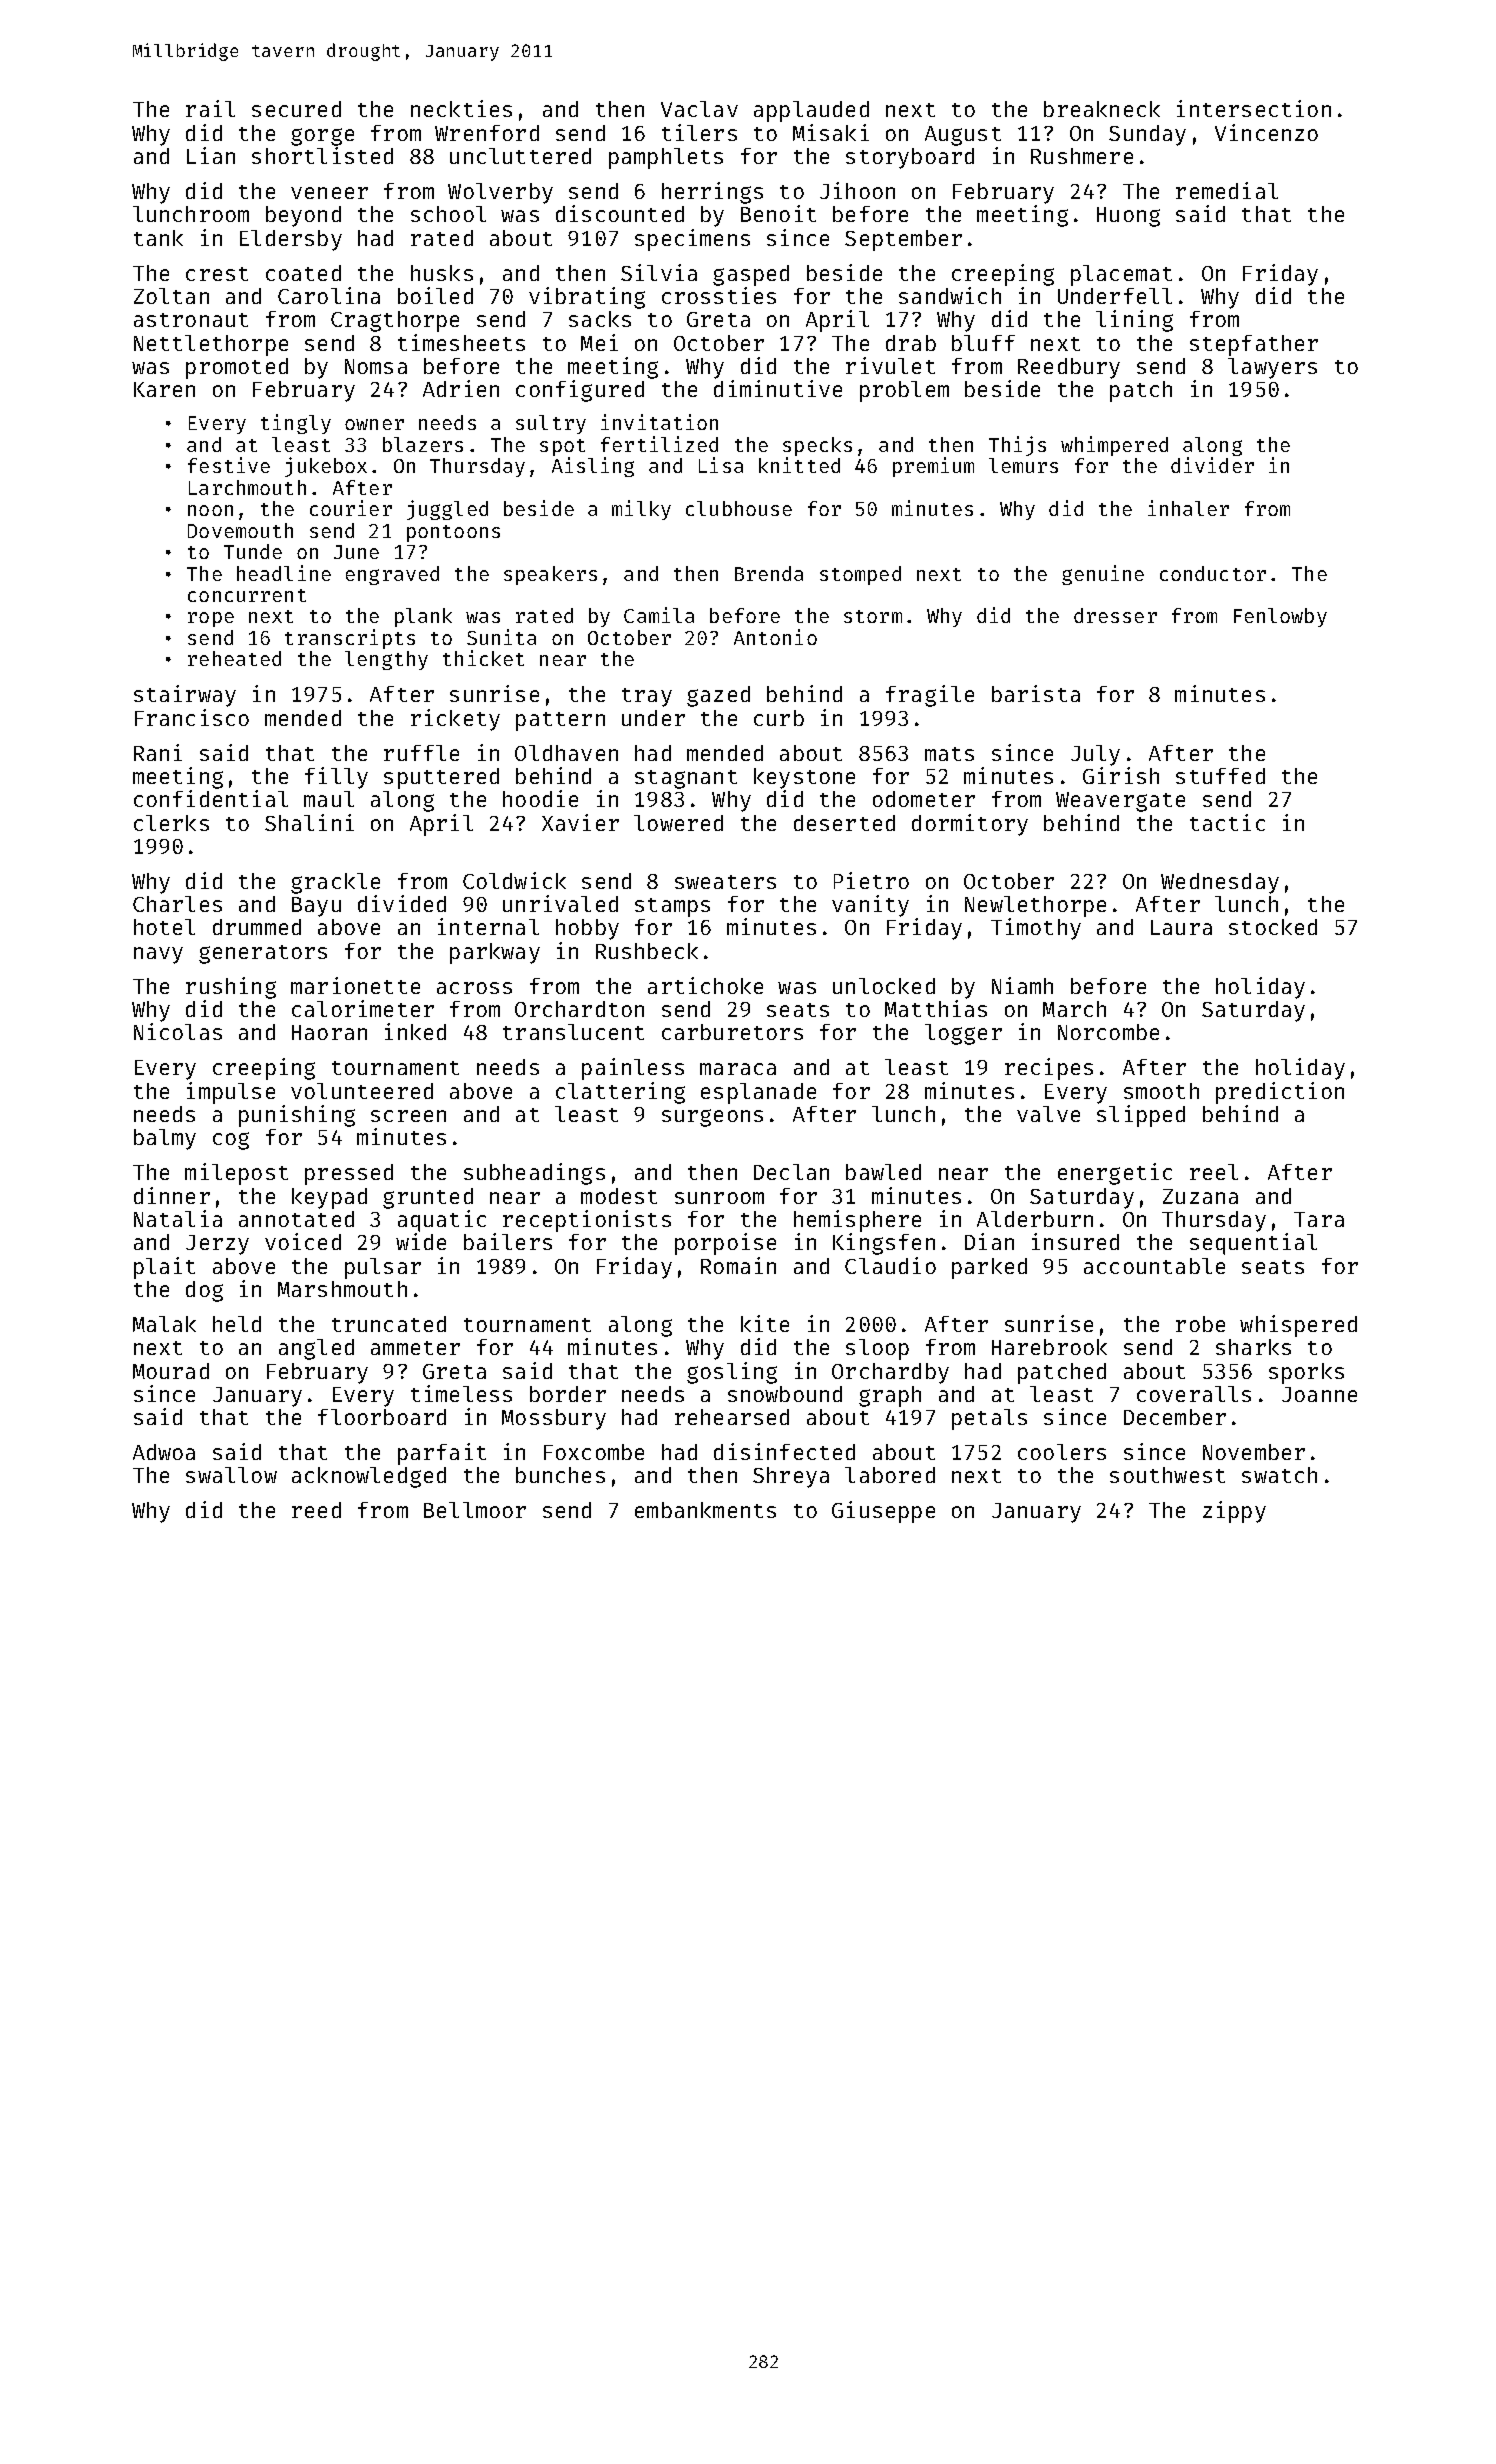 The image size is (1496, 2464). I want to click on Zuzana, so click(1200, 1196).
